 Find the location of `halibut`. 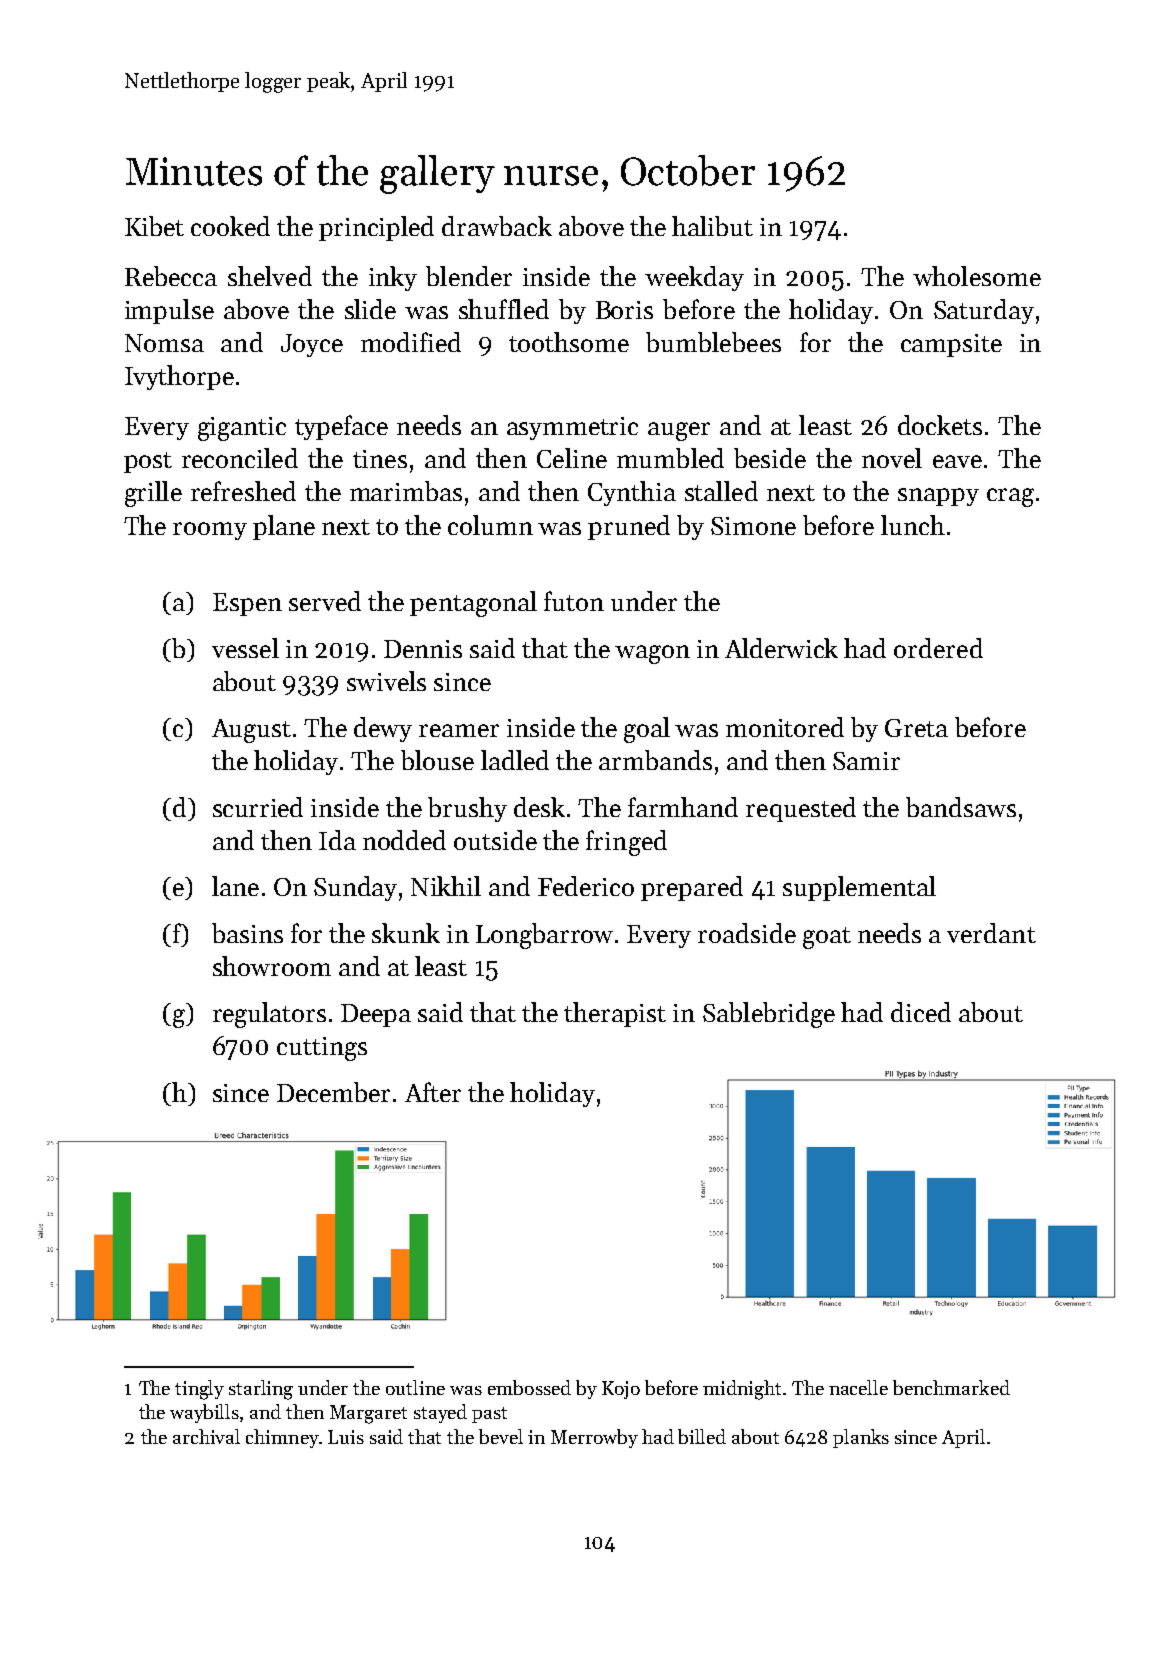

halibut is located at coordinates (712, 226).
